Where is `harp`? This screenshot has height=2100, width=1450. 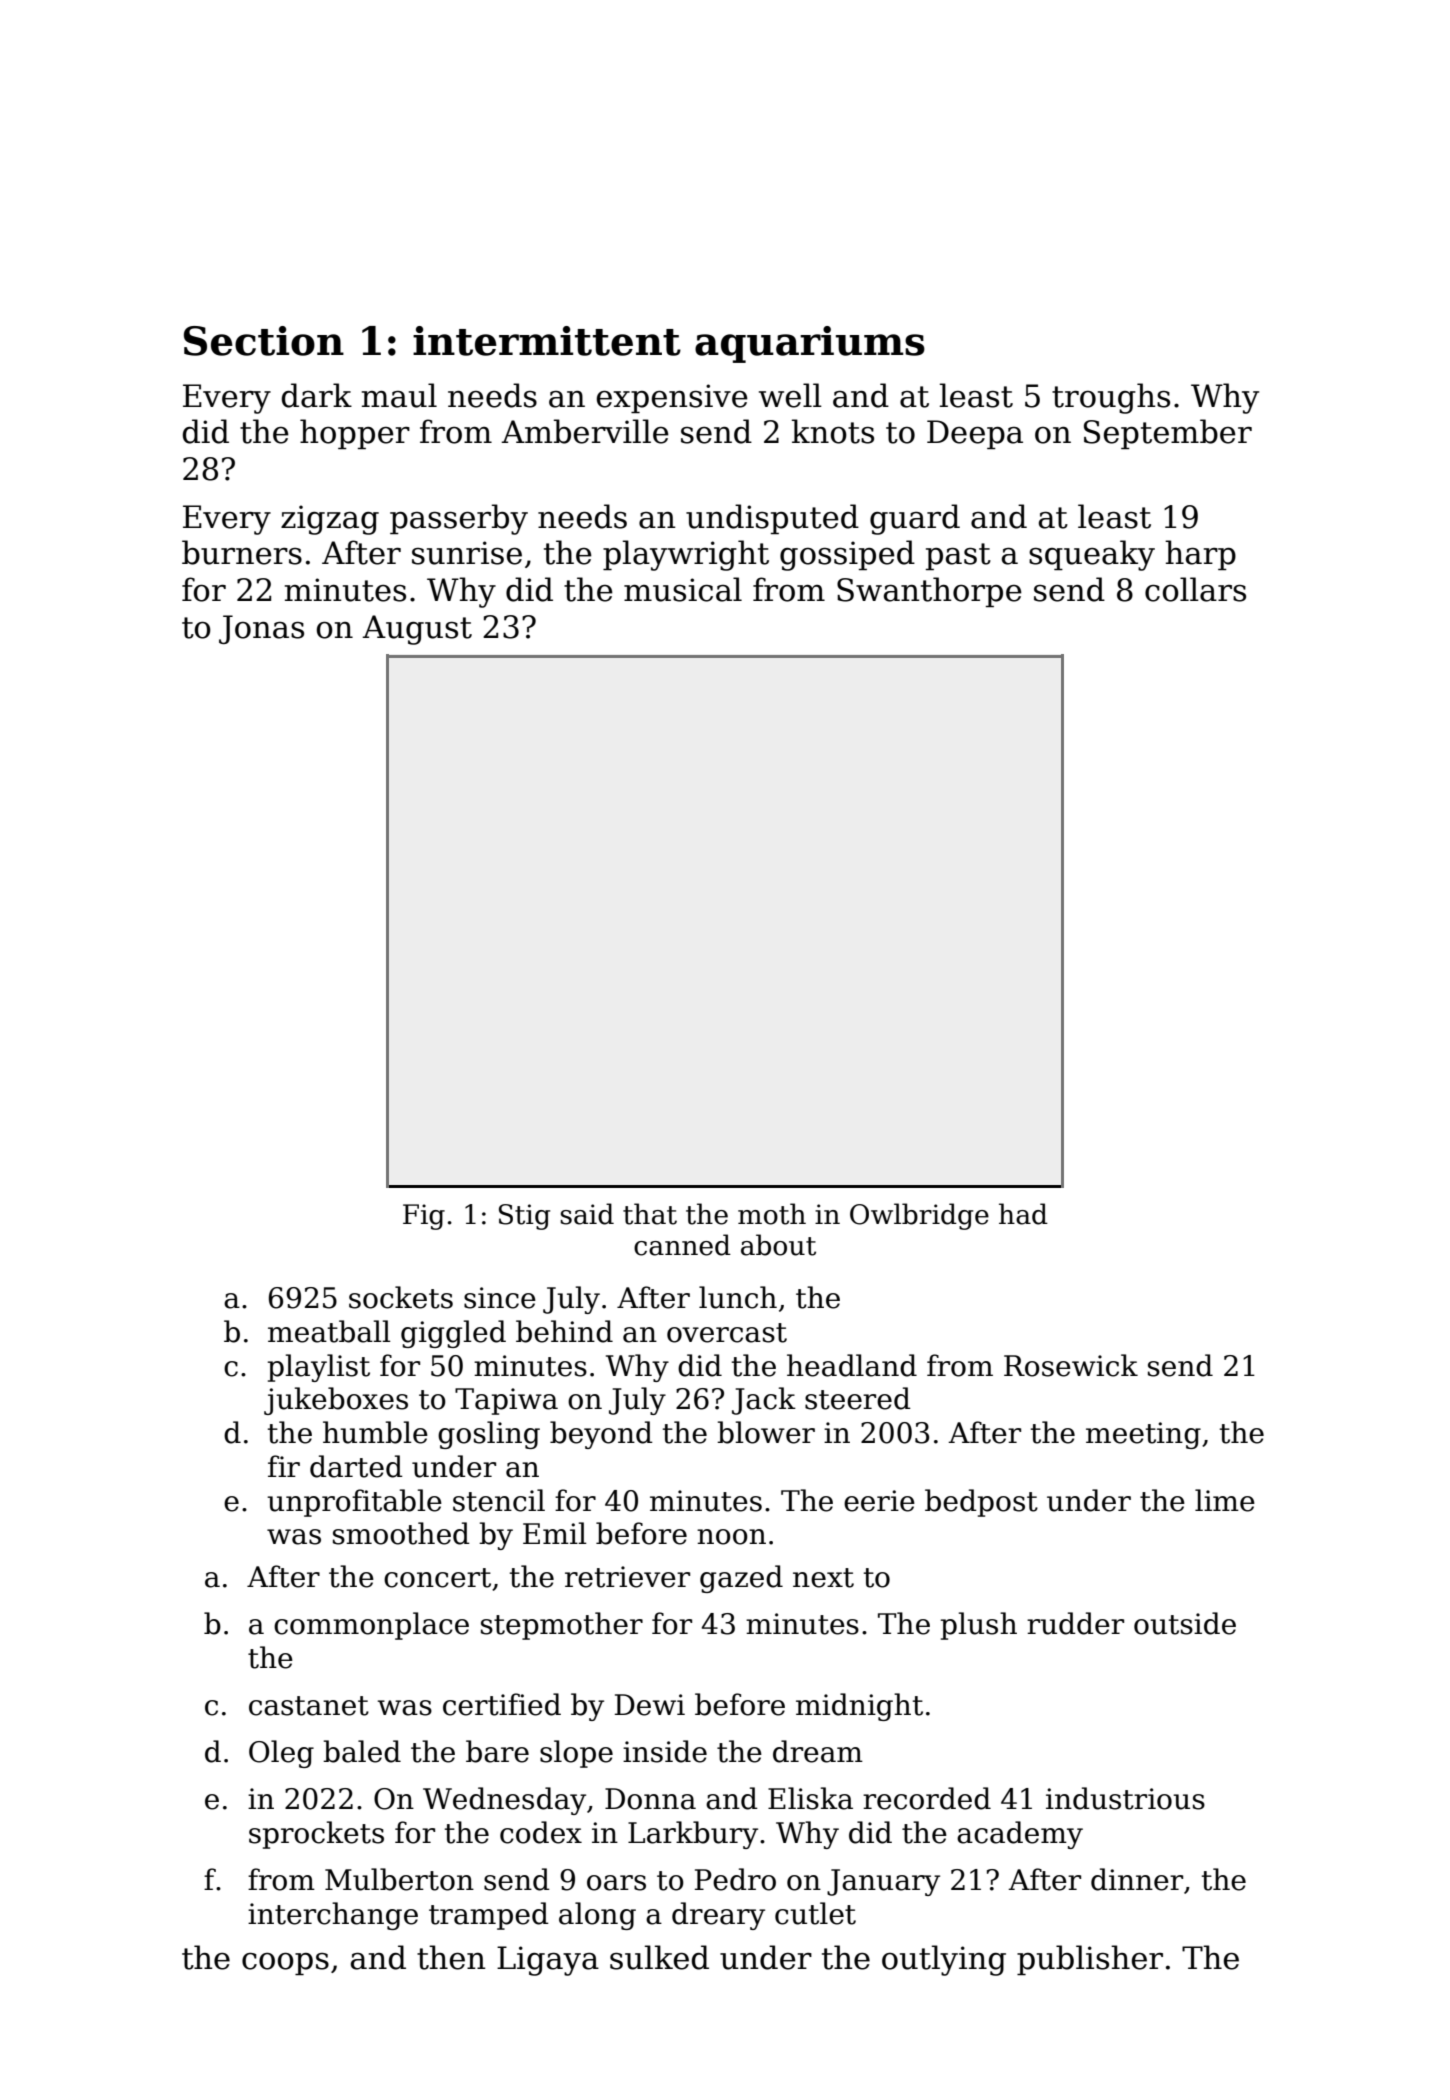
harp is located at coordinates (1200, 555).
